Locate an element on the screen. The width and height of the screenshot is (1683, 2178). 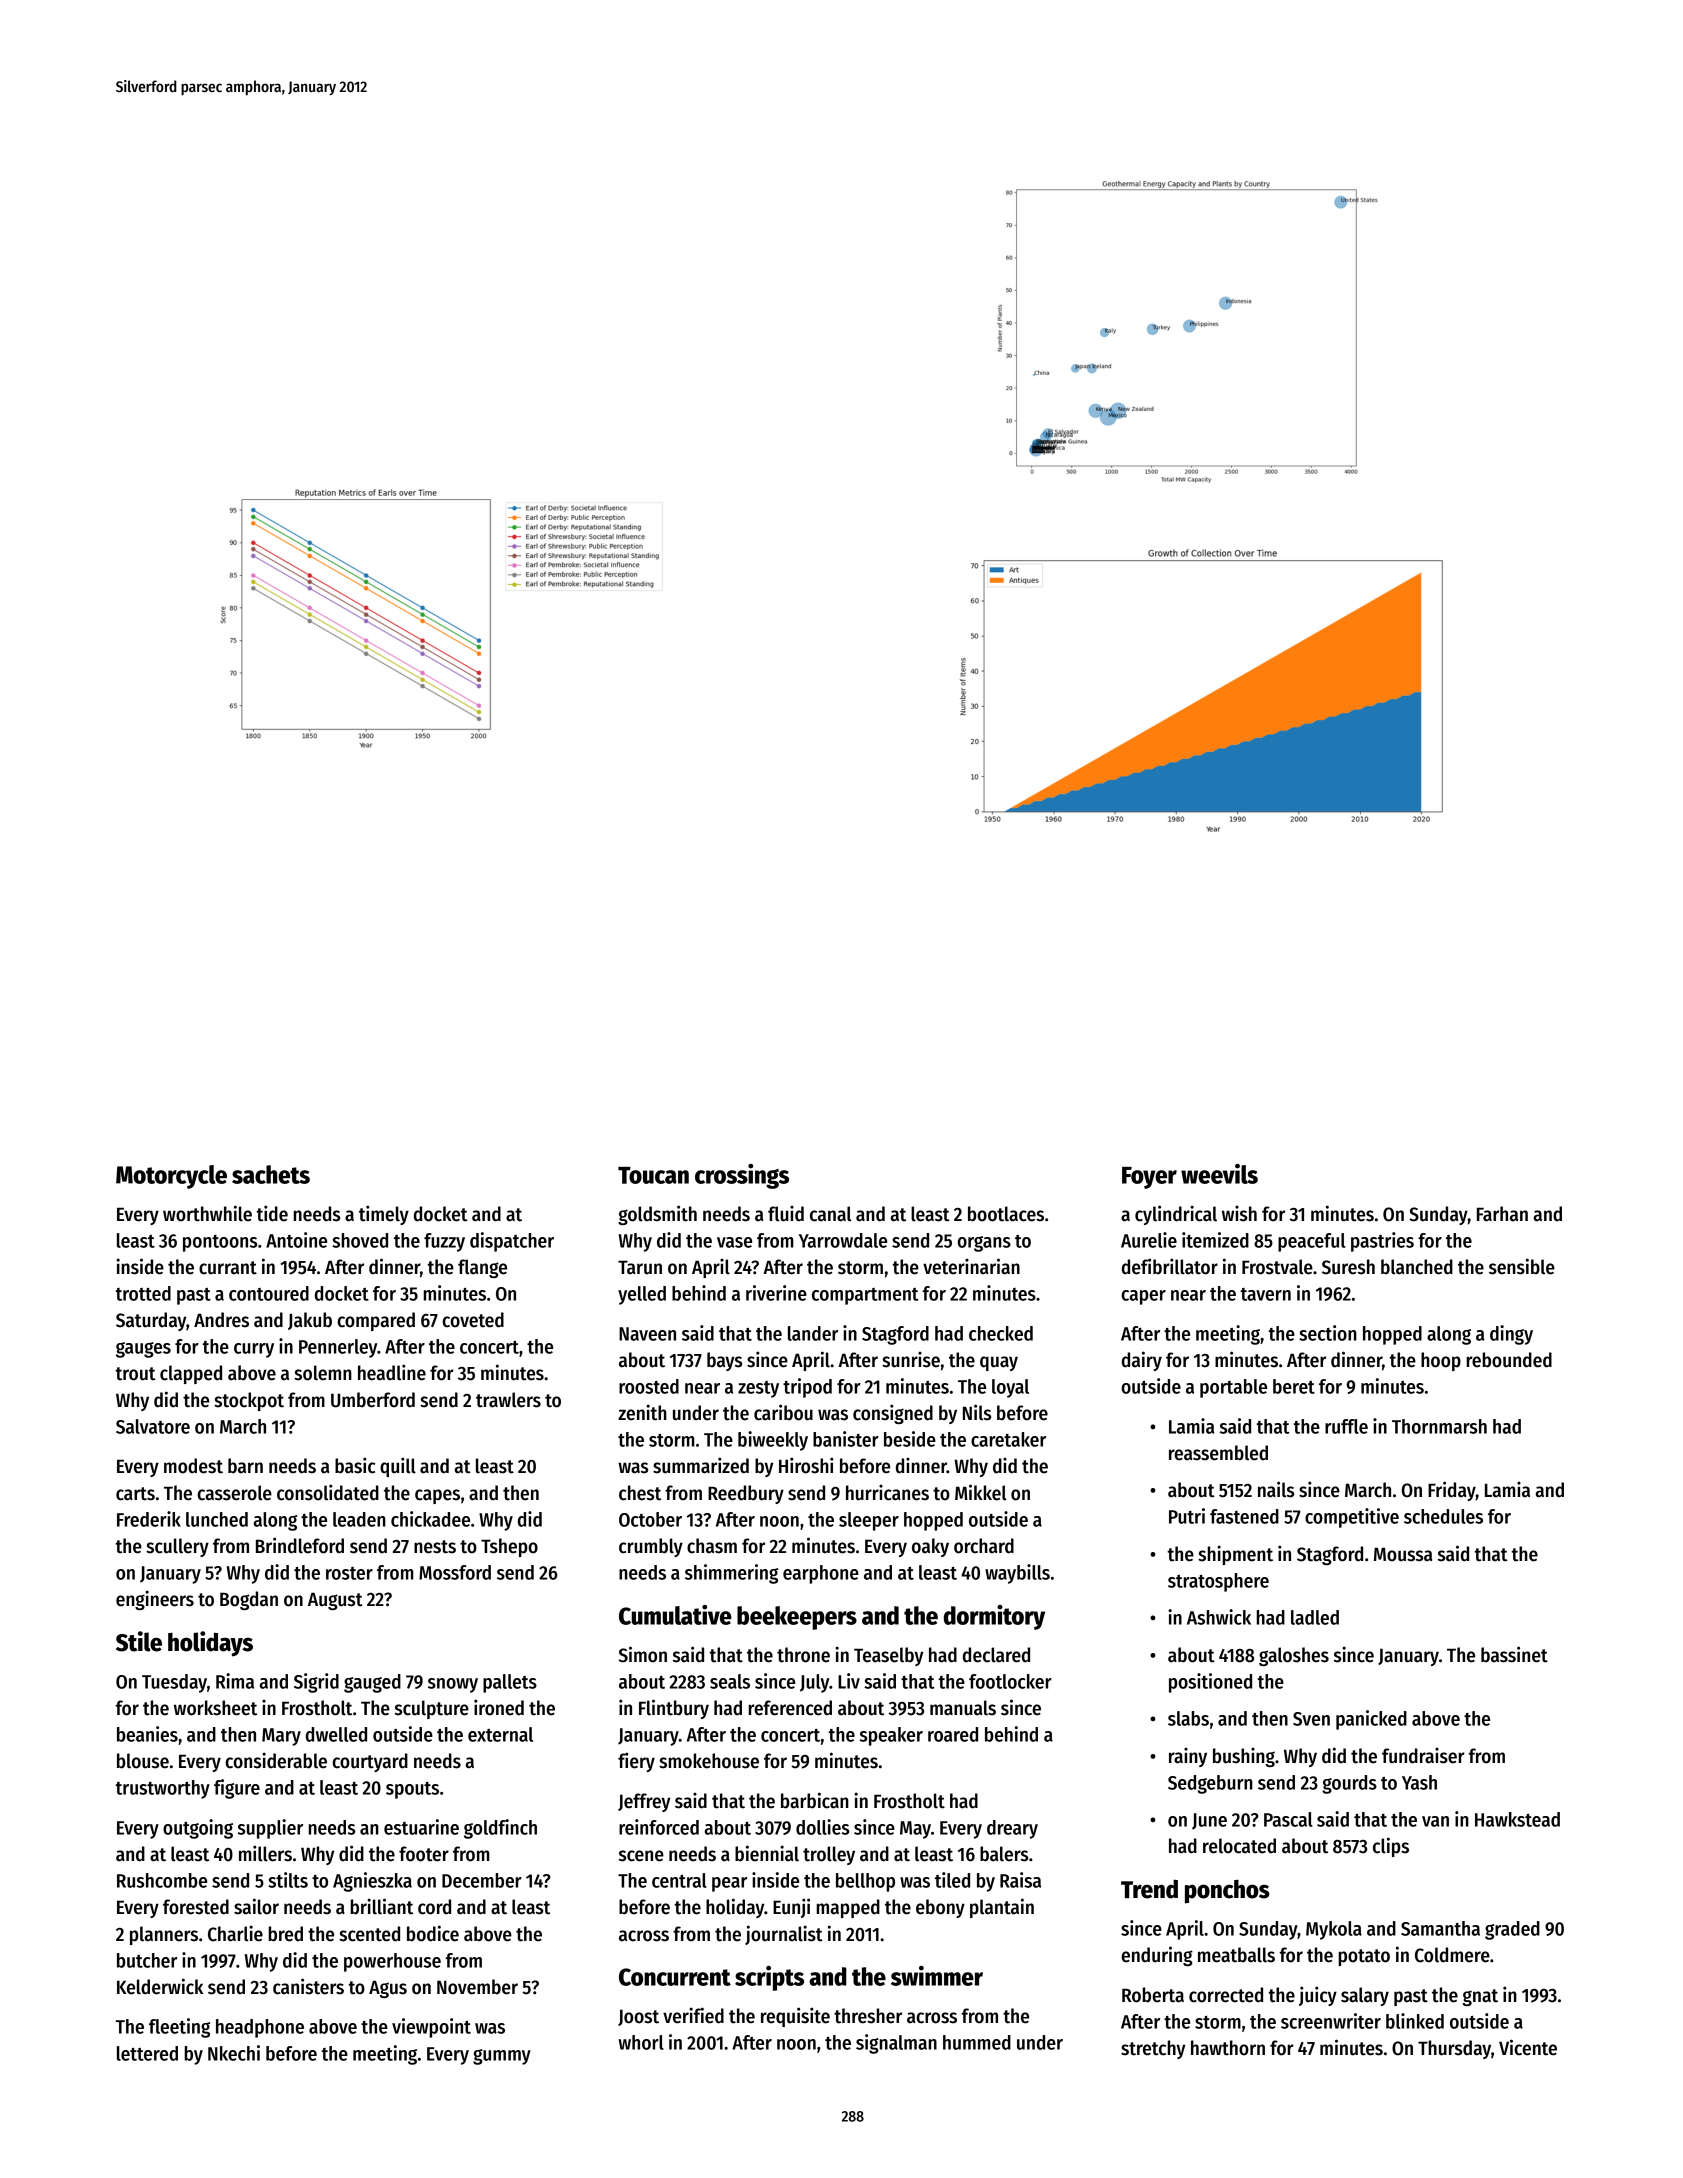
signalman is located at coordinates (896, 2044).
